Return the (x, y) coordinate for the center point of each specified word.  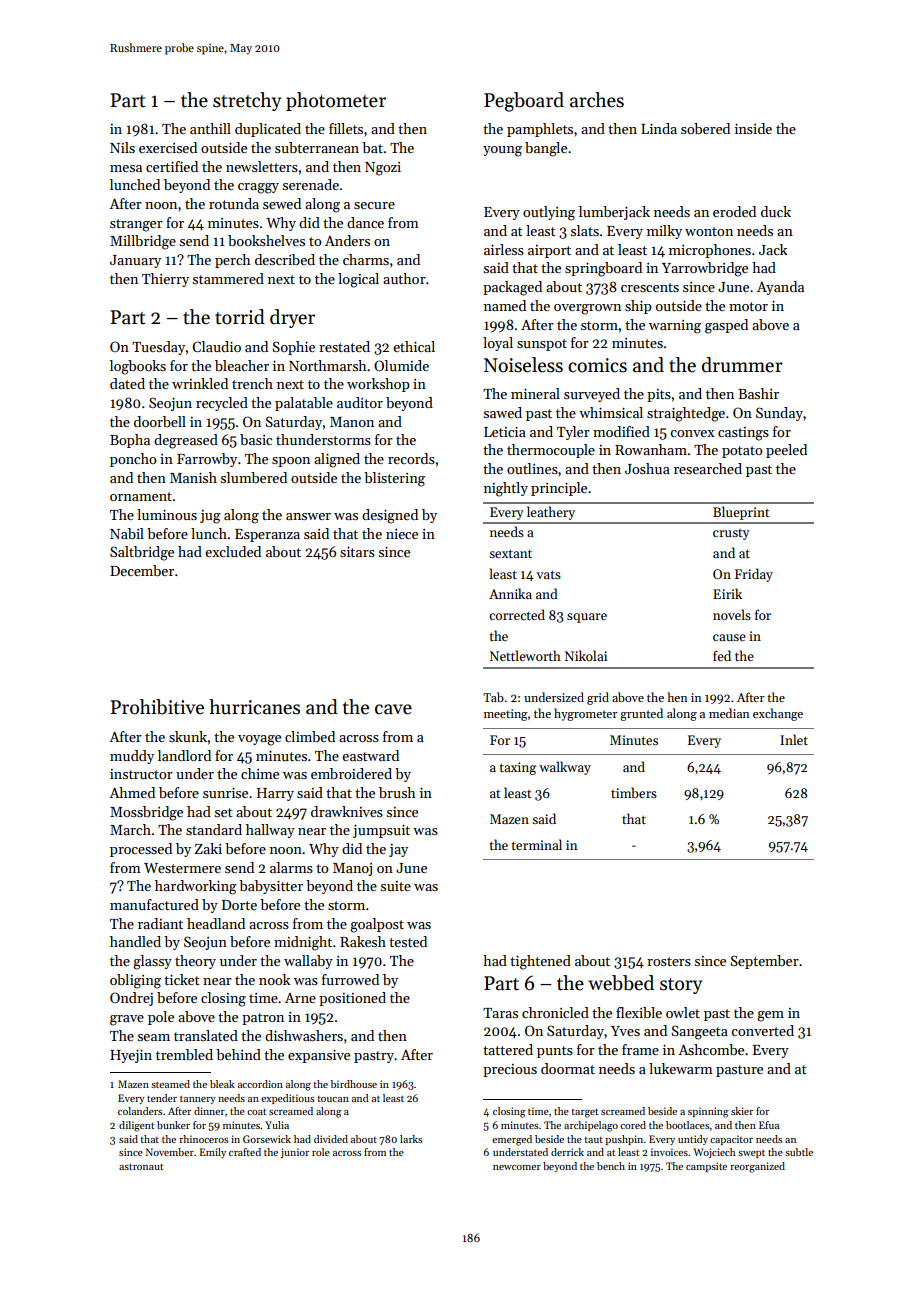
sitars (357, 552)
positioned (352, 999)
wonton (709, 231)
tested (408, 941)
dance (365, 222)
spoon (291, 462)
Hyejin (131, 1056)
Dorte (239, 905)
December (142, 570)
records (411, 458)
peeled (786, 451)
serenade (311, 184)
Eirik (727, 593)
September (764, 962)
